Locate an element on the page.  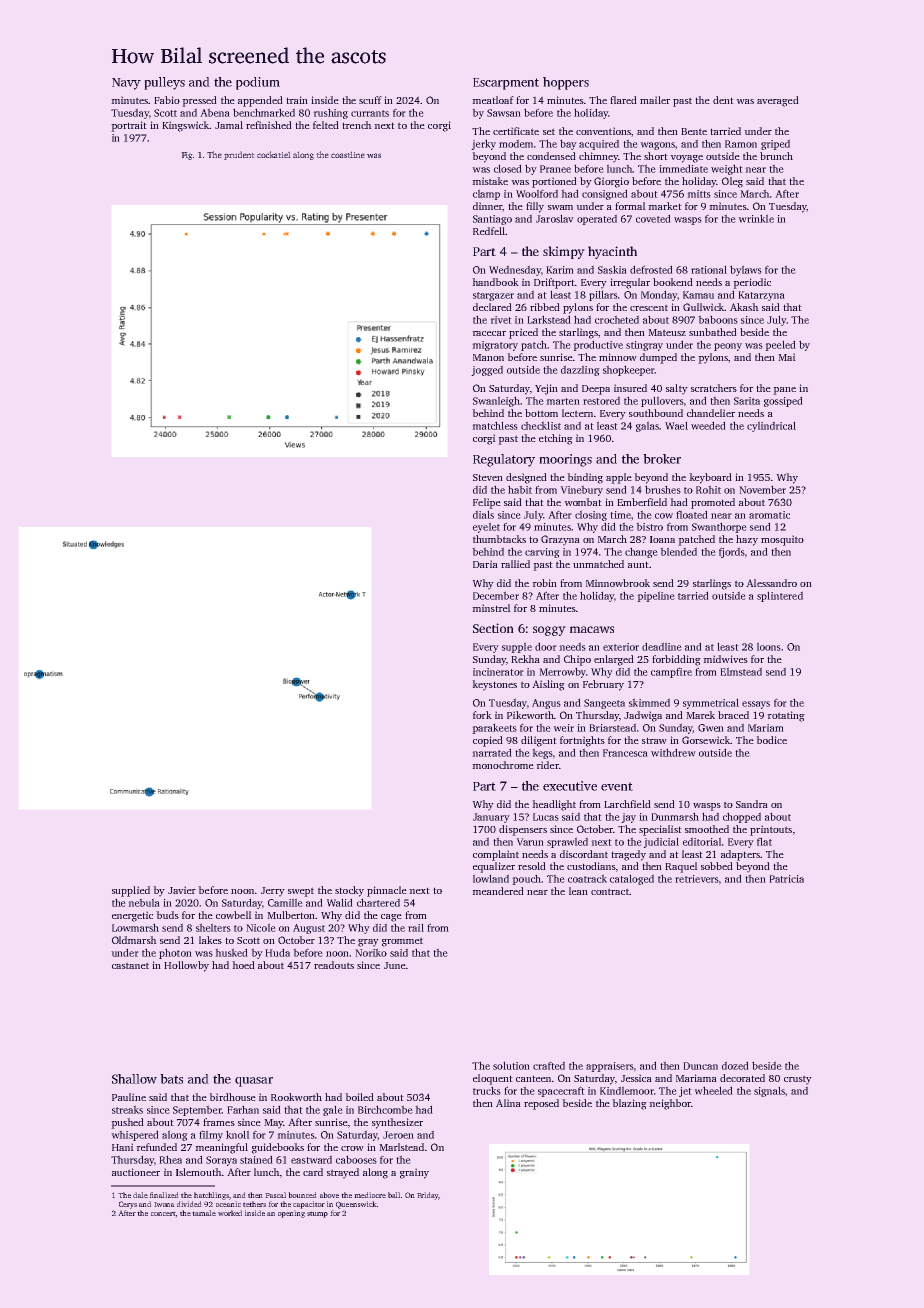
Emberfield is located at coordinates (642, 502).
